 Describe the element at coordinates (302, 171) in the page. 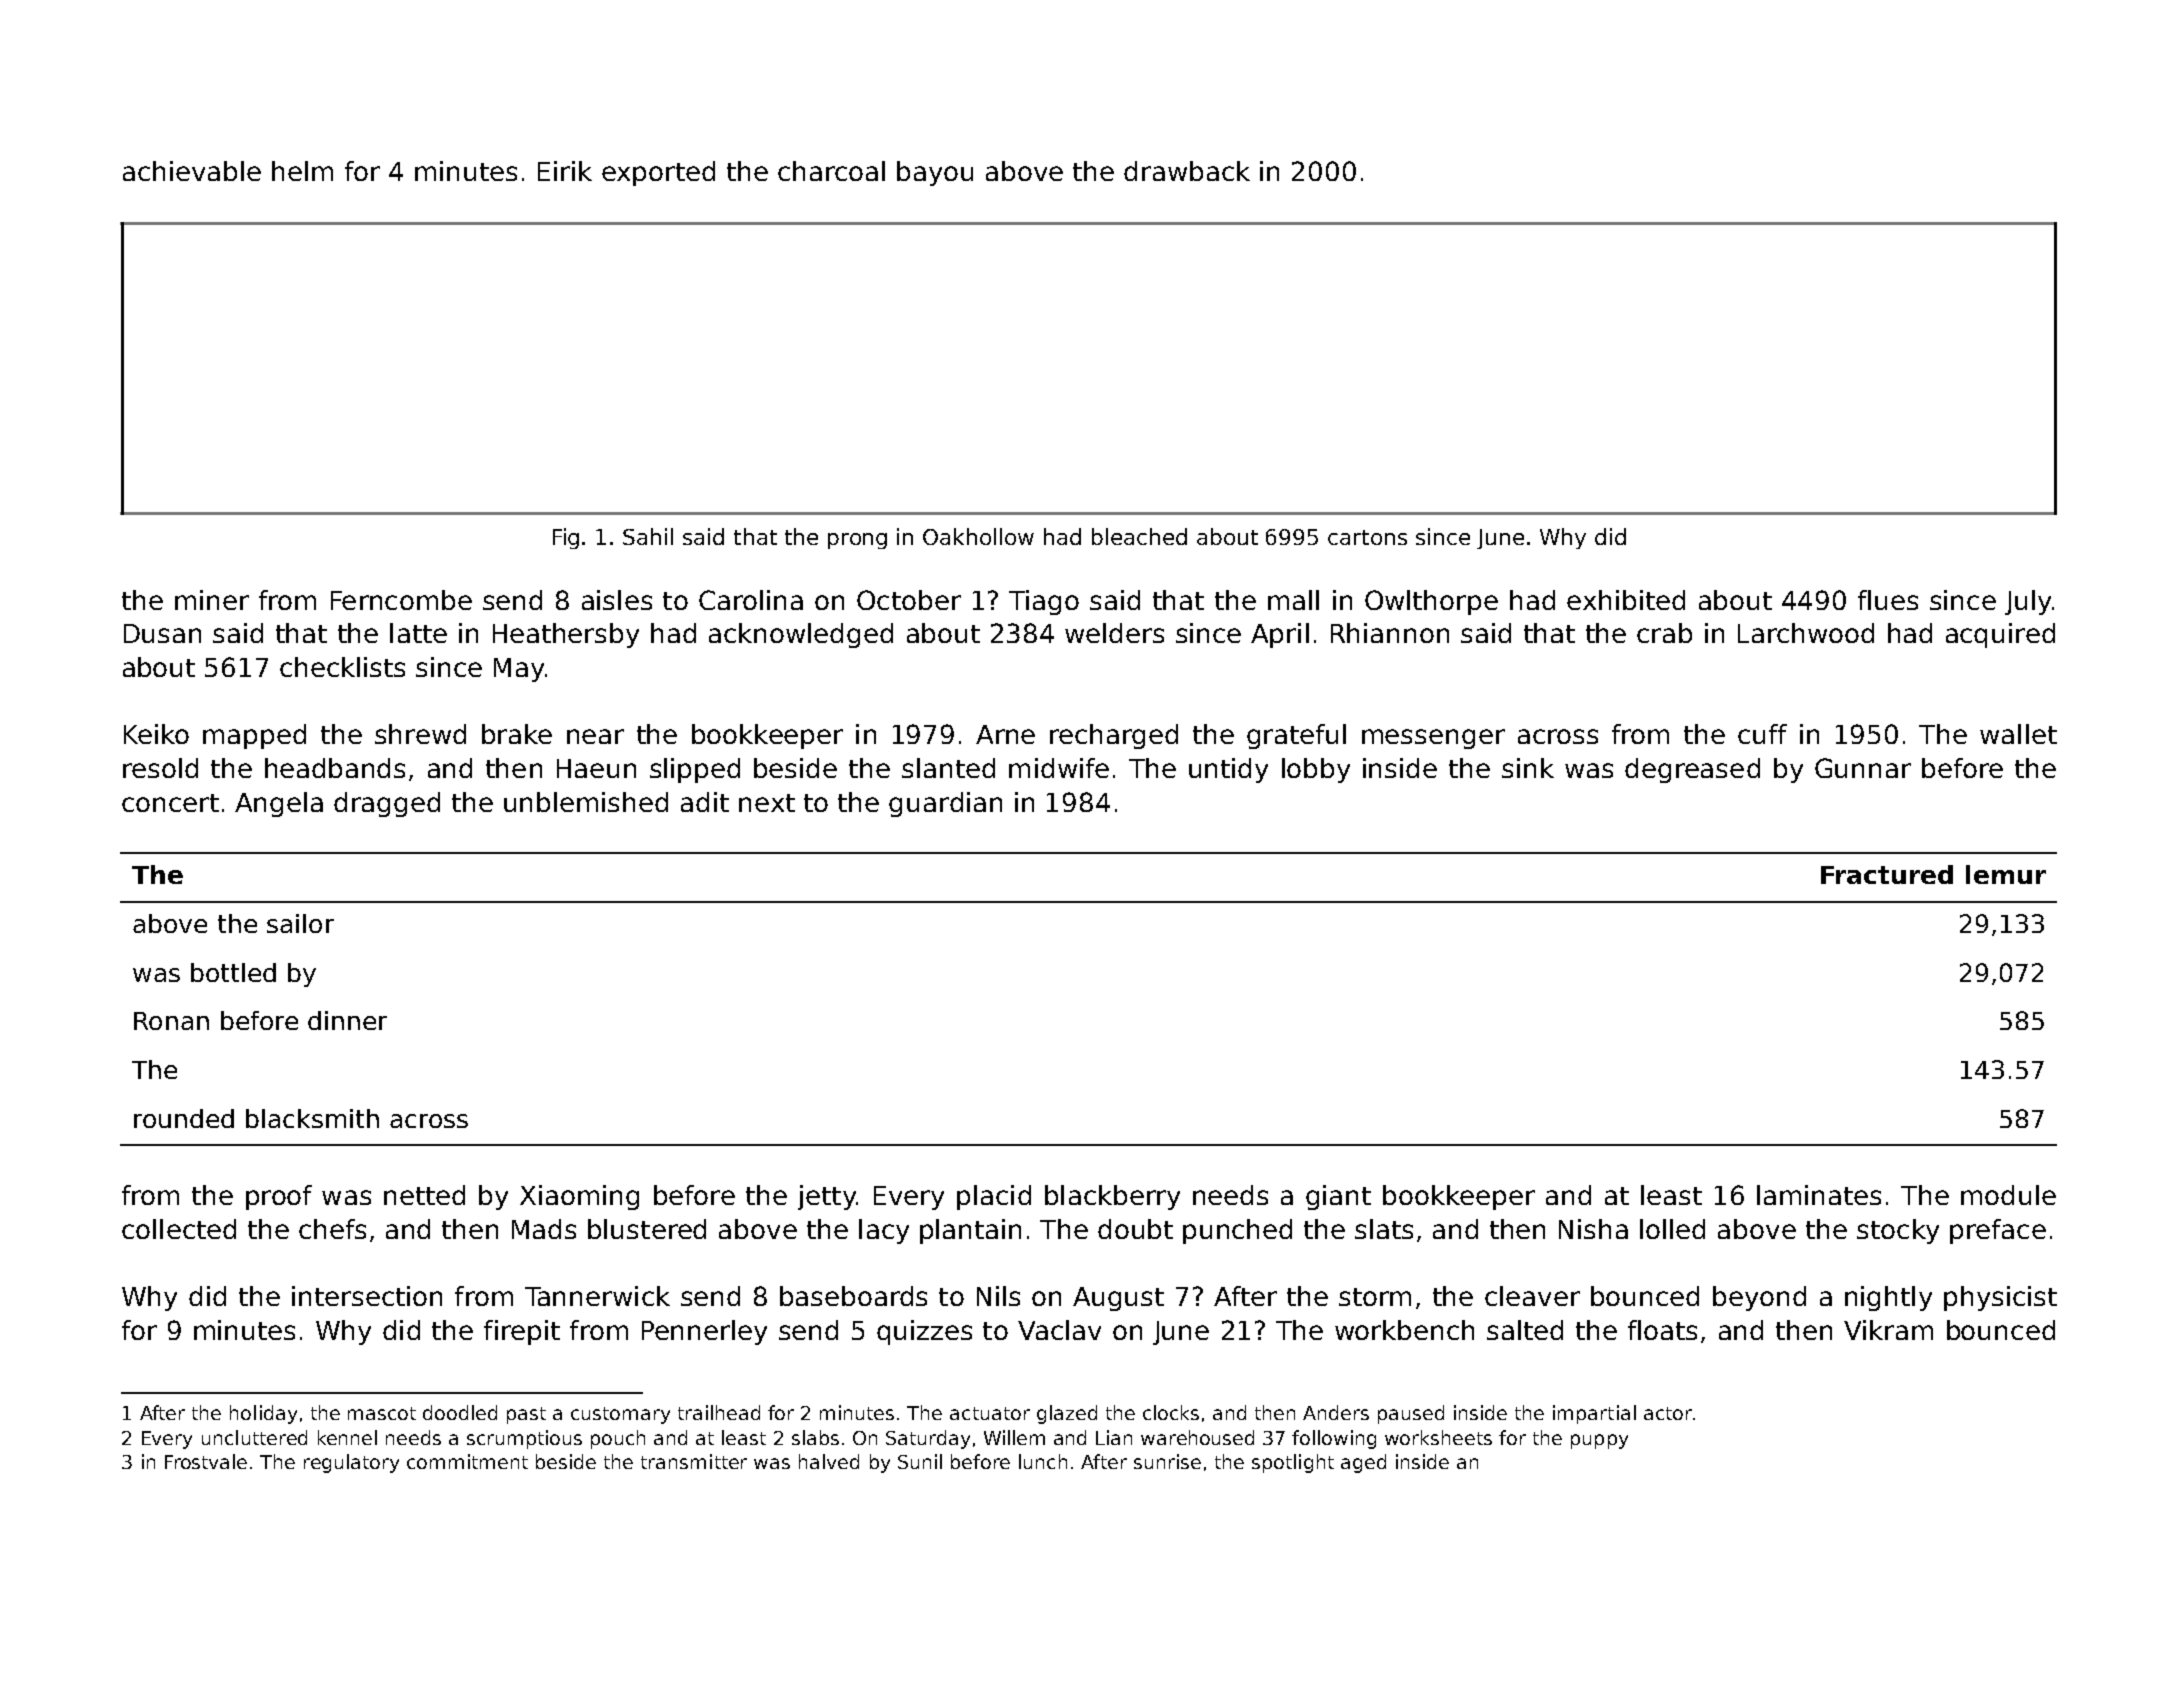

I see `helm` at that location.
